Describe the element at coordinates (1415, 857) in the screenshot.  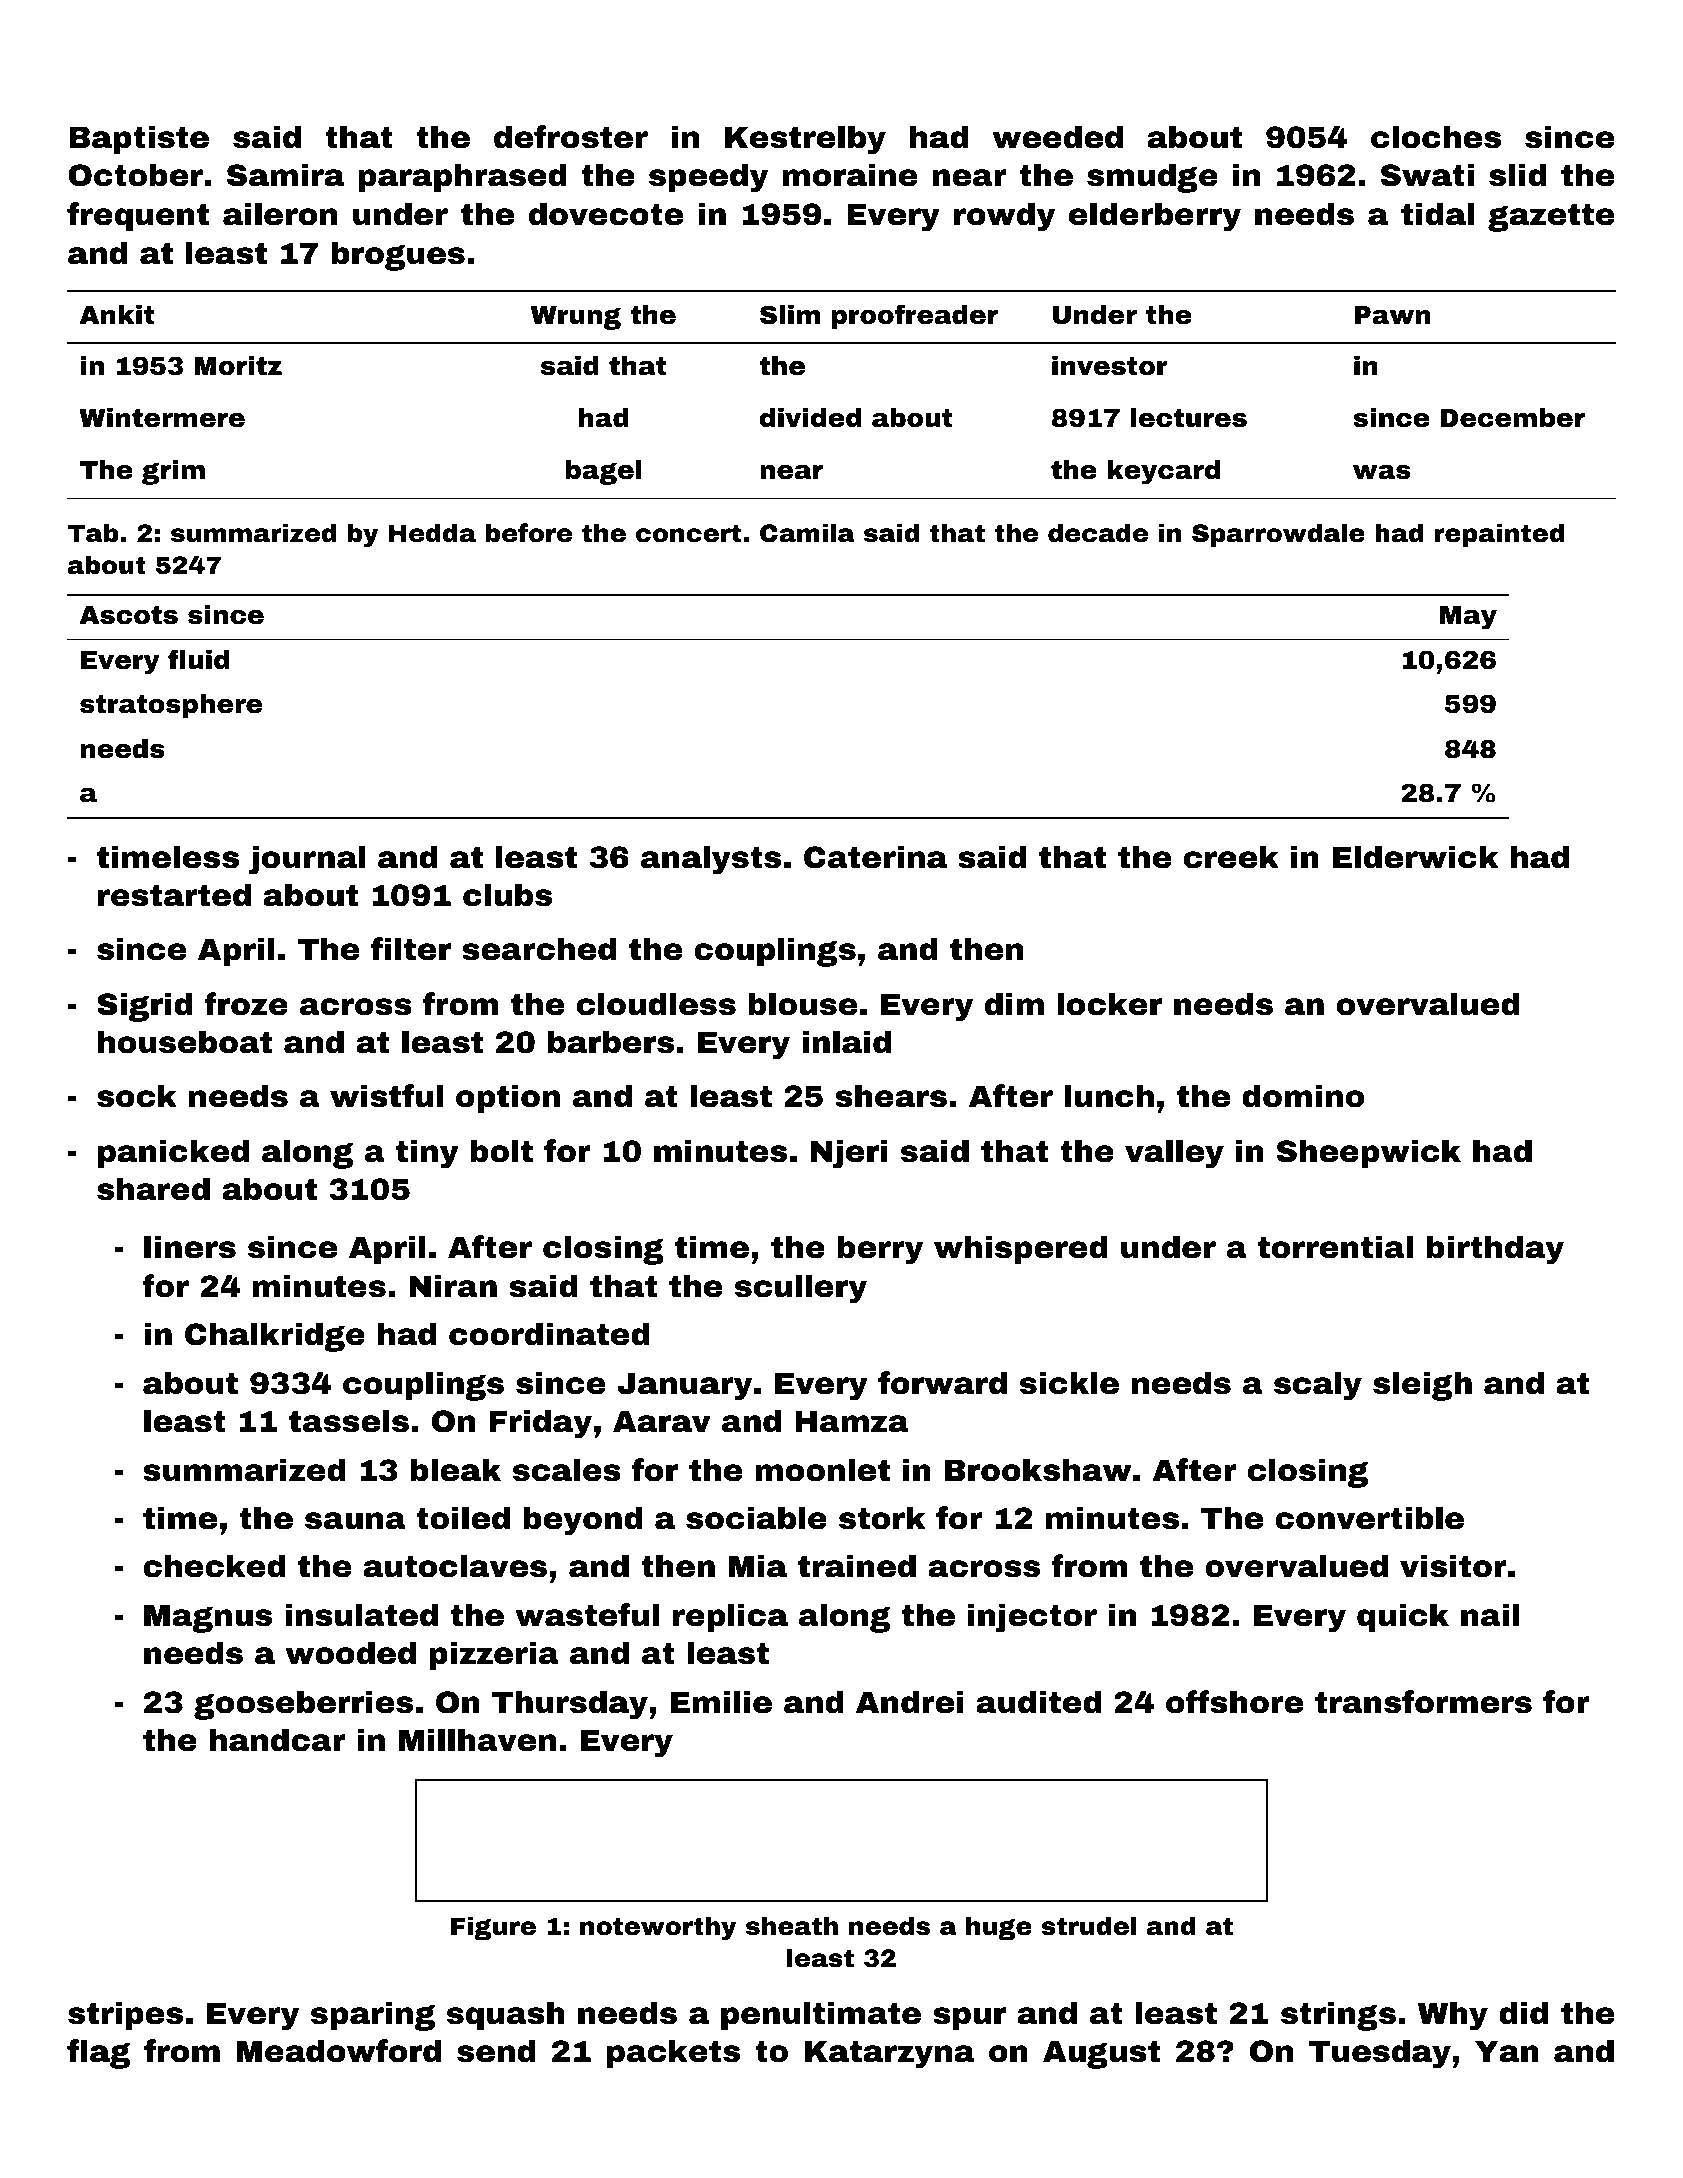
I see `Elderwick` at that location.
